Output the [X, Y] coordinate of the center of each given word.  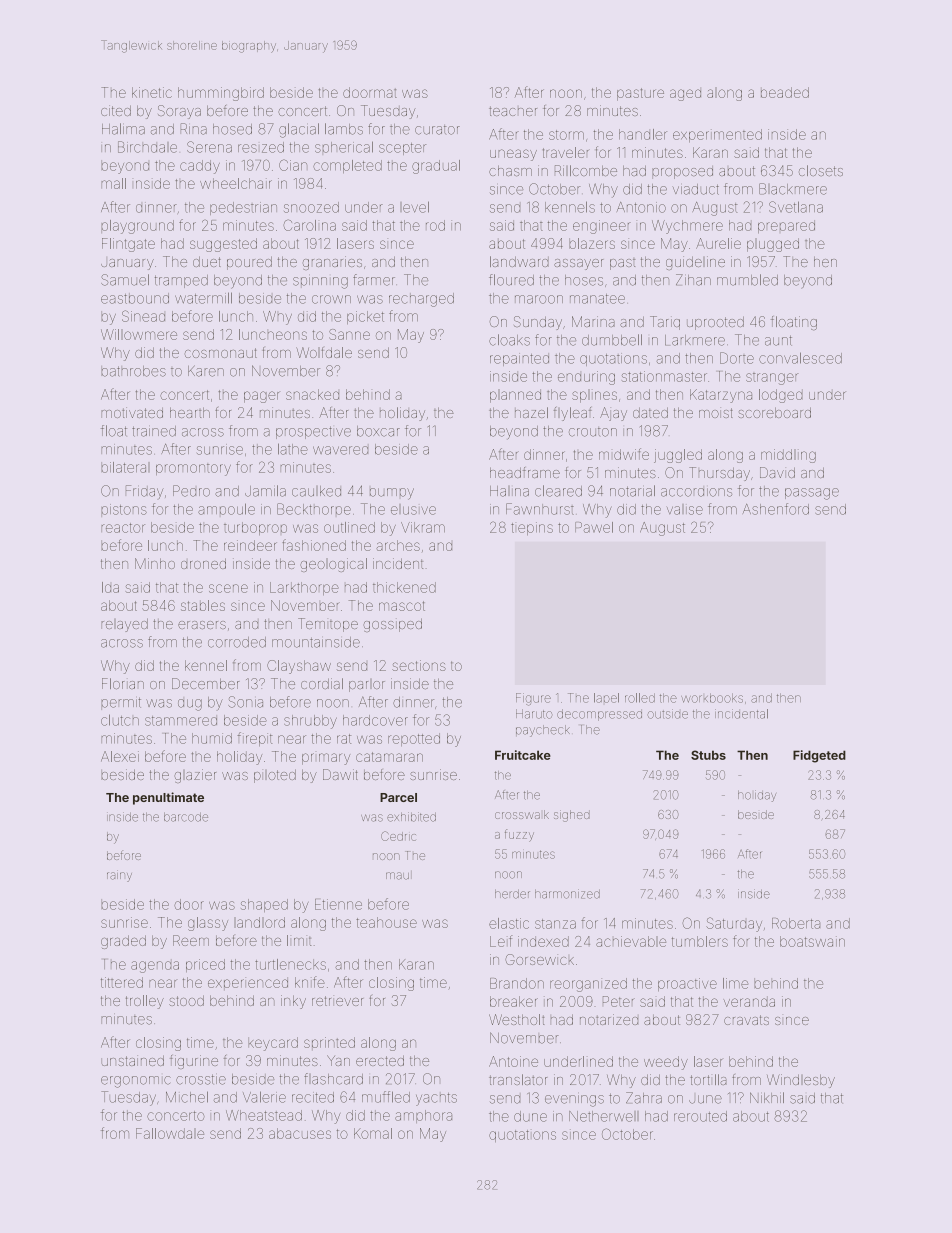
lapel [606, 698]
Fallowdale [170, 1133]
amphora [423, 1116]
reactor [123, 528]
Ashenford [776, 509]
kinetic [152, 92]
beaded [785, 92]
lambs [344, 129]
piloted [275, 776]
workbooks [712, 698]
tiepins [532, 528]
